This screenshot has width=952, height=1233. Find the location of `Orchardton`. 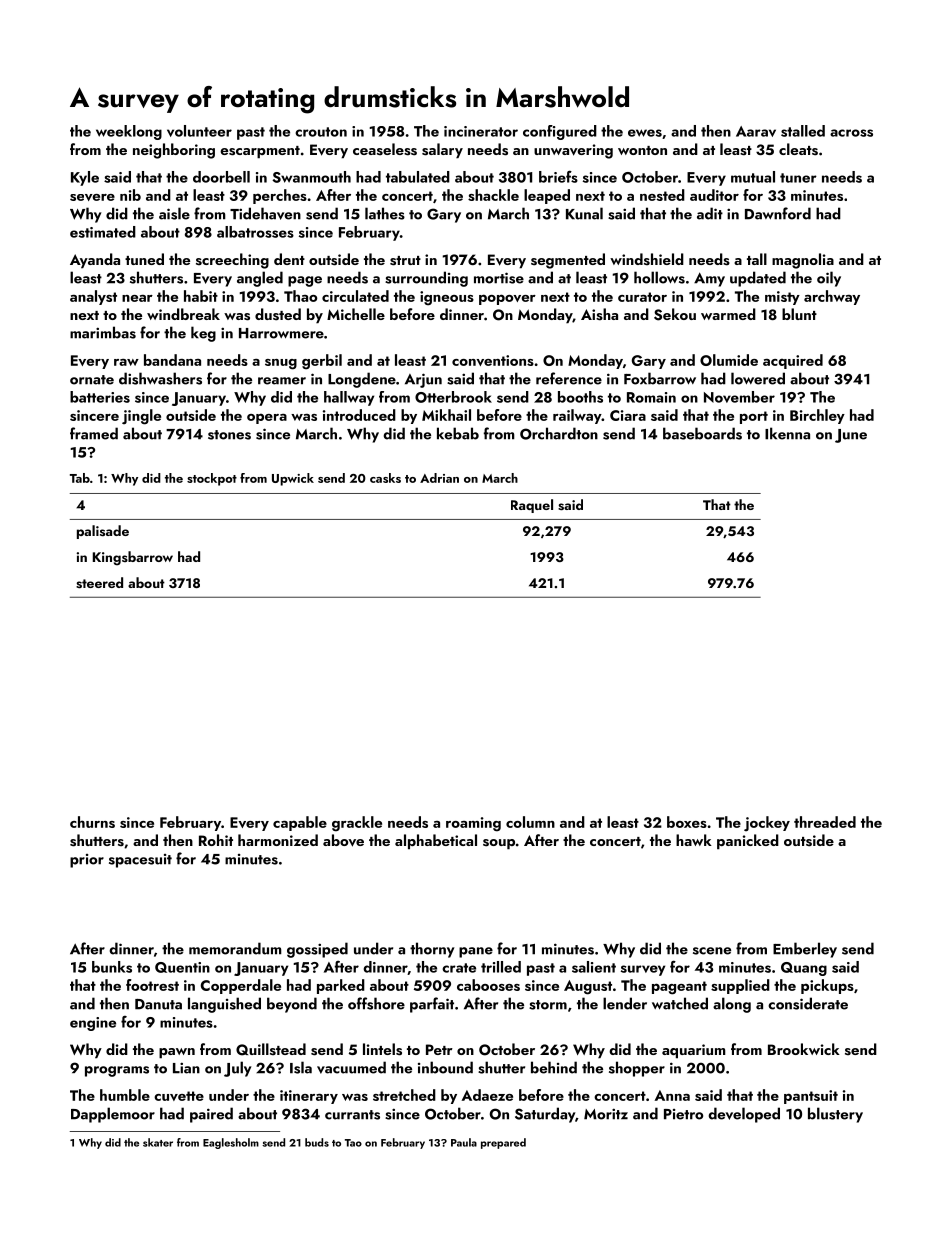

Orchardton is located at coordinates (559, 433).
